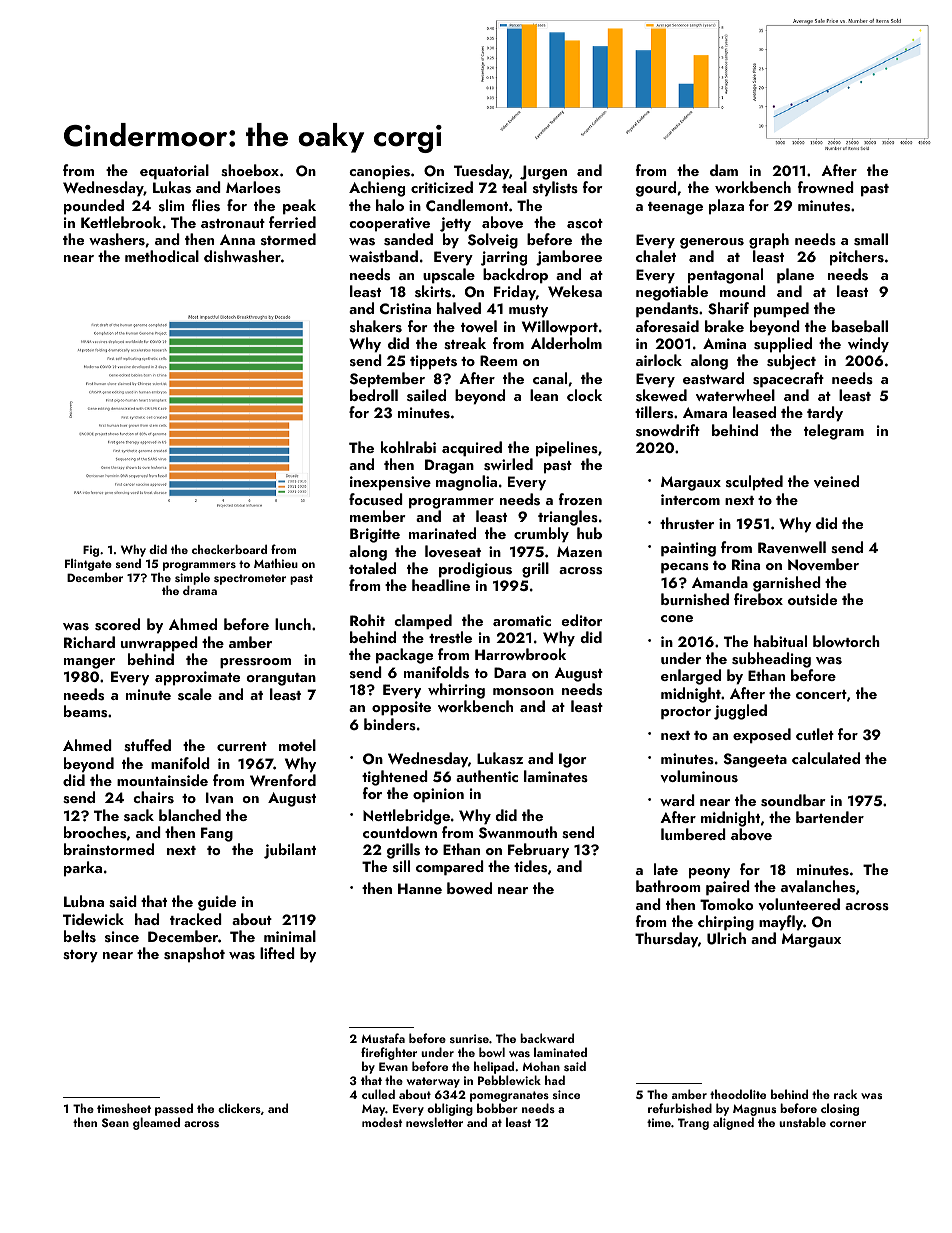 Image resolution: width=952 pixels, height=1233 pixels. What do you see at coordinates (573, 760) in the screenshot?
I see `Igor` at bounding box center [573, 760].
